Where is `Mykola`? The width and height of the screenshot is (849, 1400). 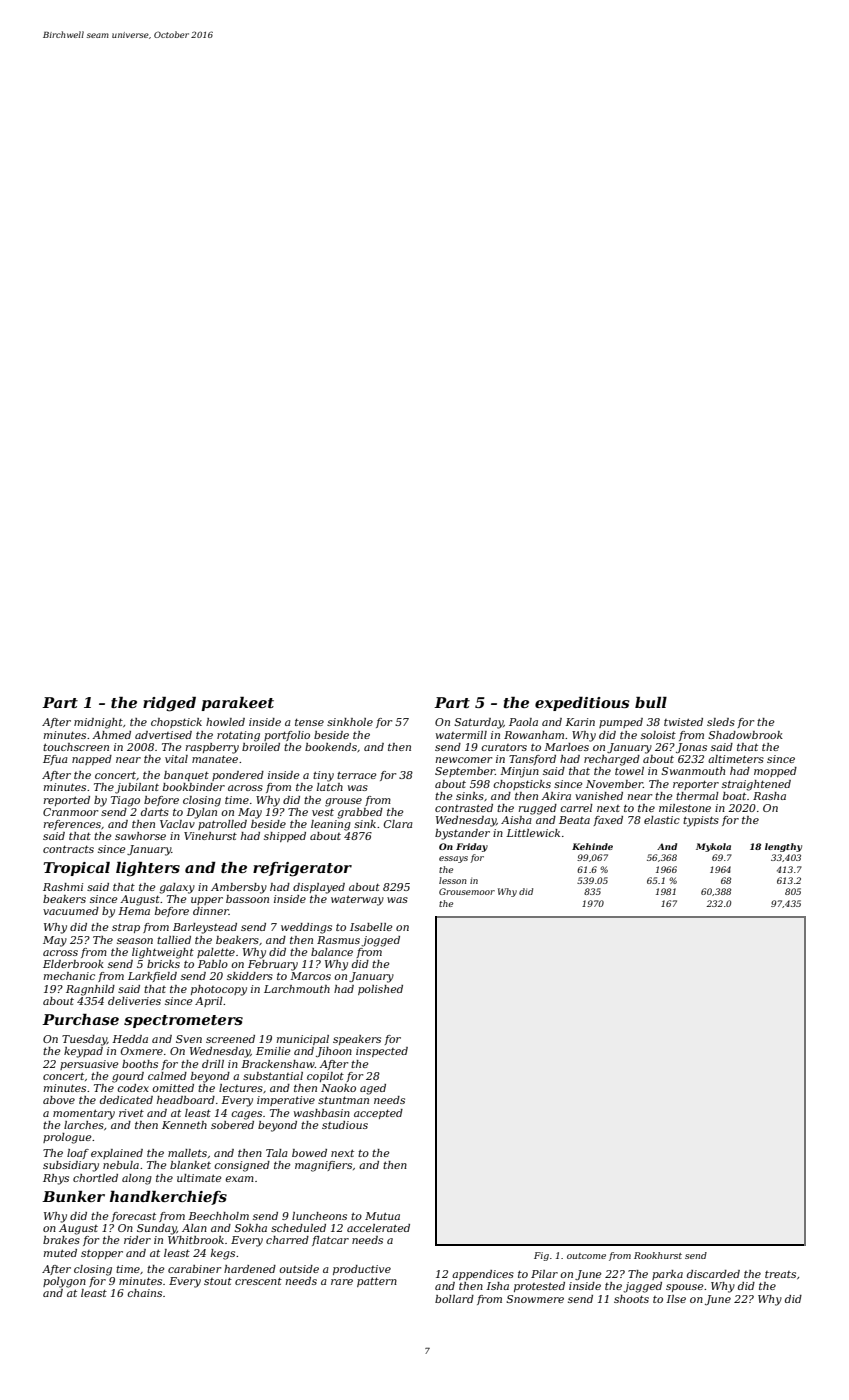 Mykola is located at coordinates (713, 847).
